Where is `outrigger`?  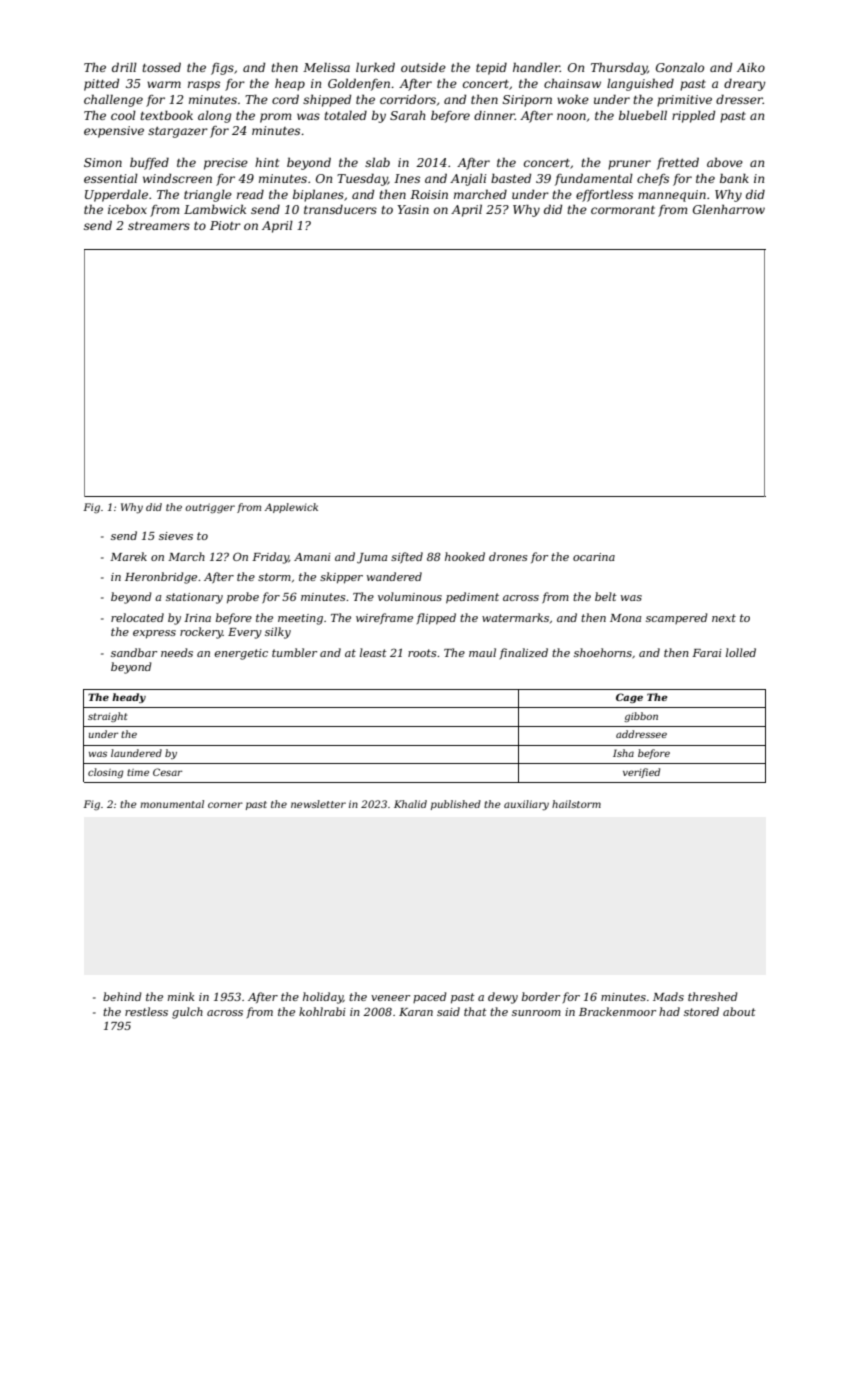
outrigger is located at coordinates (210, 508).
